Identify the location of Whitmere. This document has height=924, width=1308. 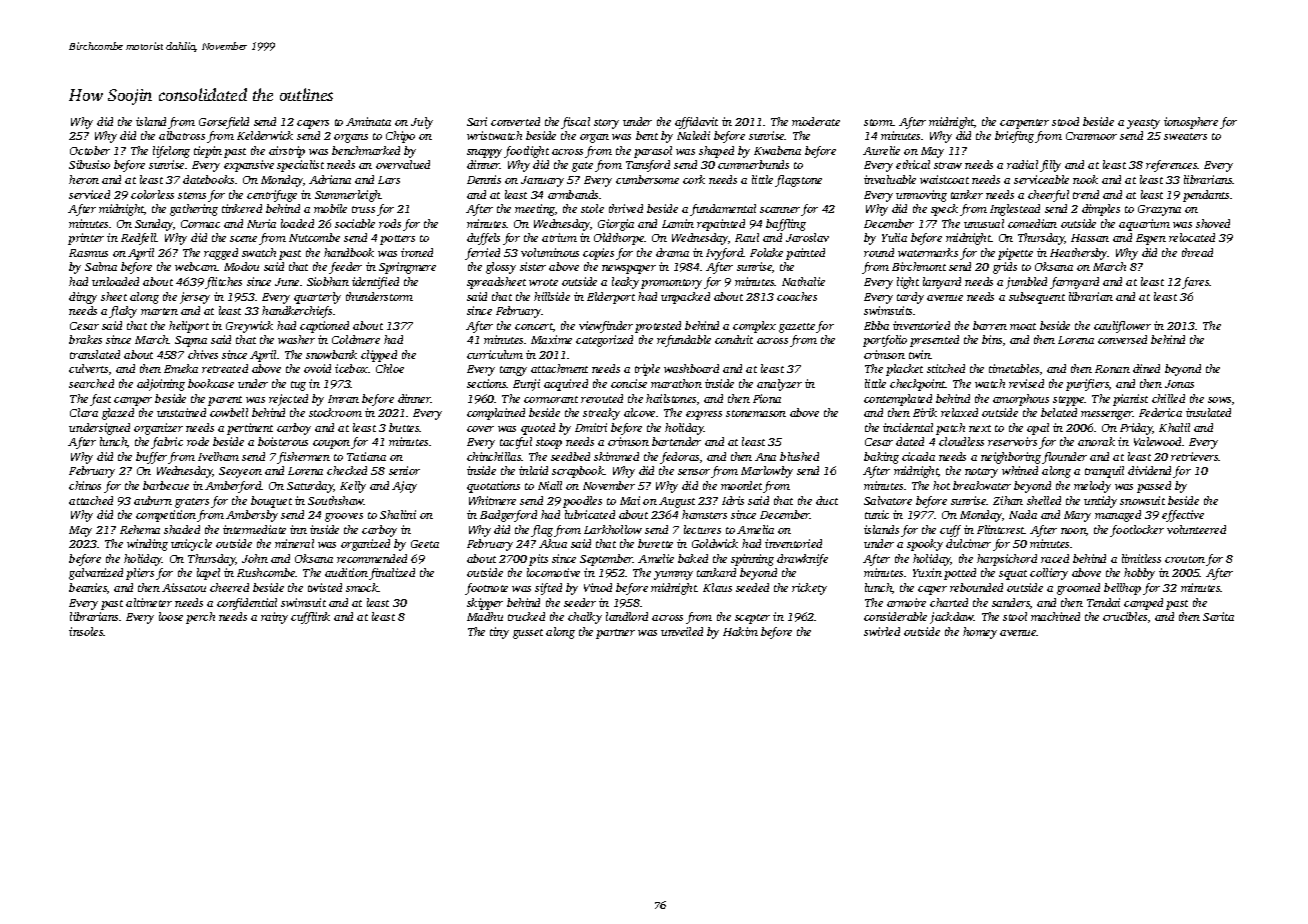
(492, 500).
